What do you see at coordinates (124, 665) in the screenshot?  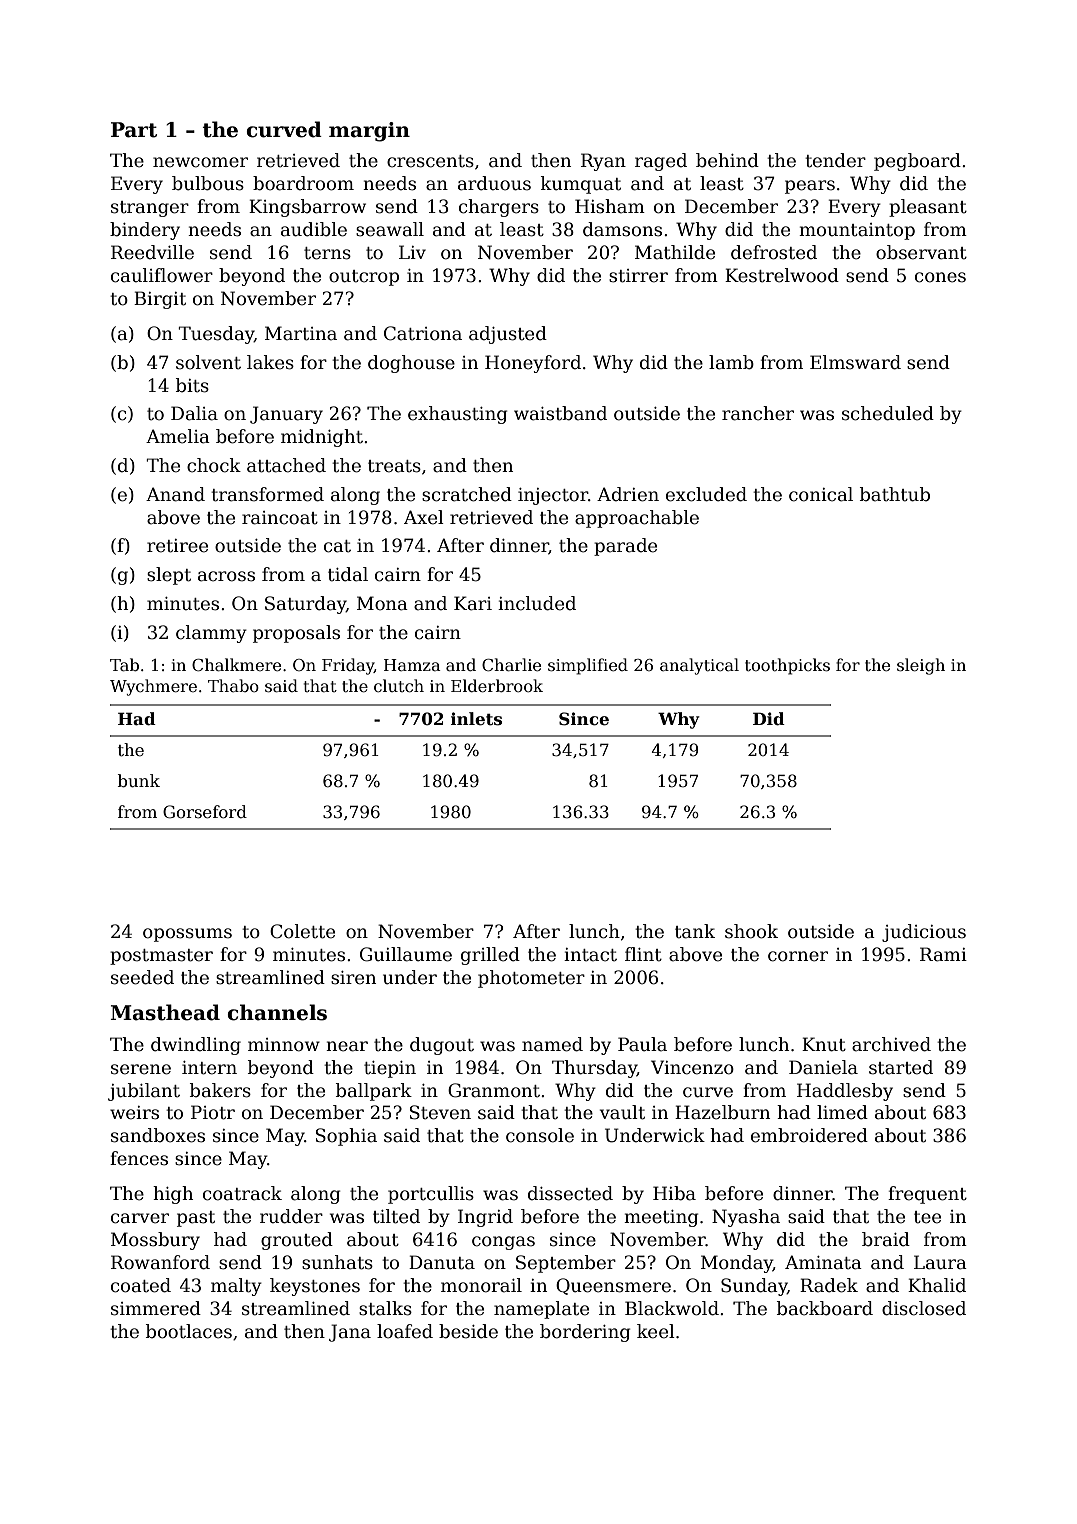 I see `Tab` at bounding box center [124, 665].
